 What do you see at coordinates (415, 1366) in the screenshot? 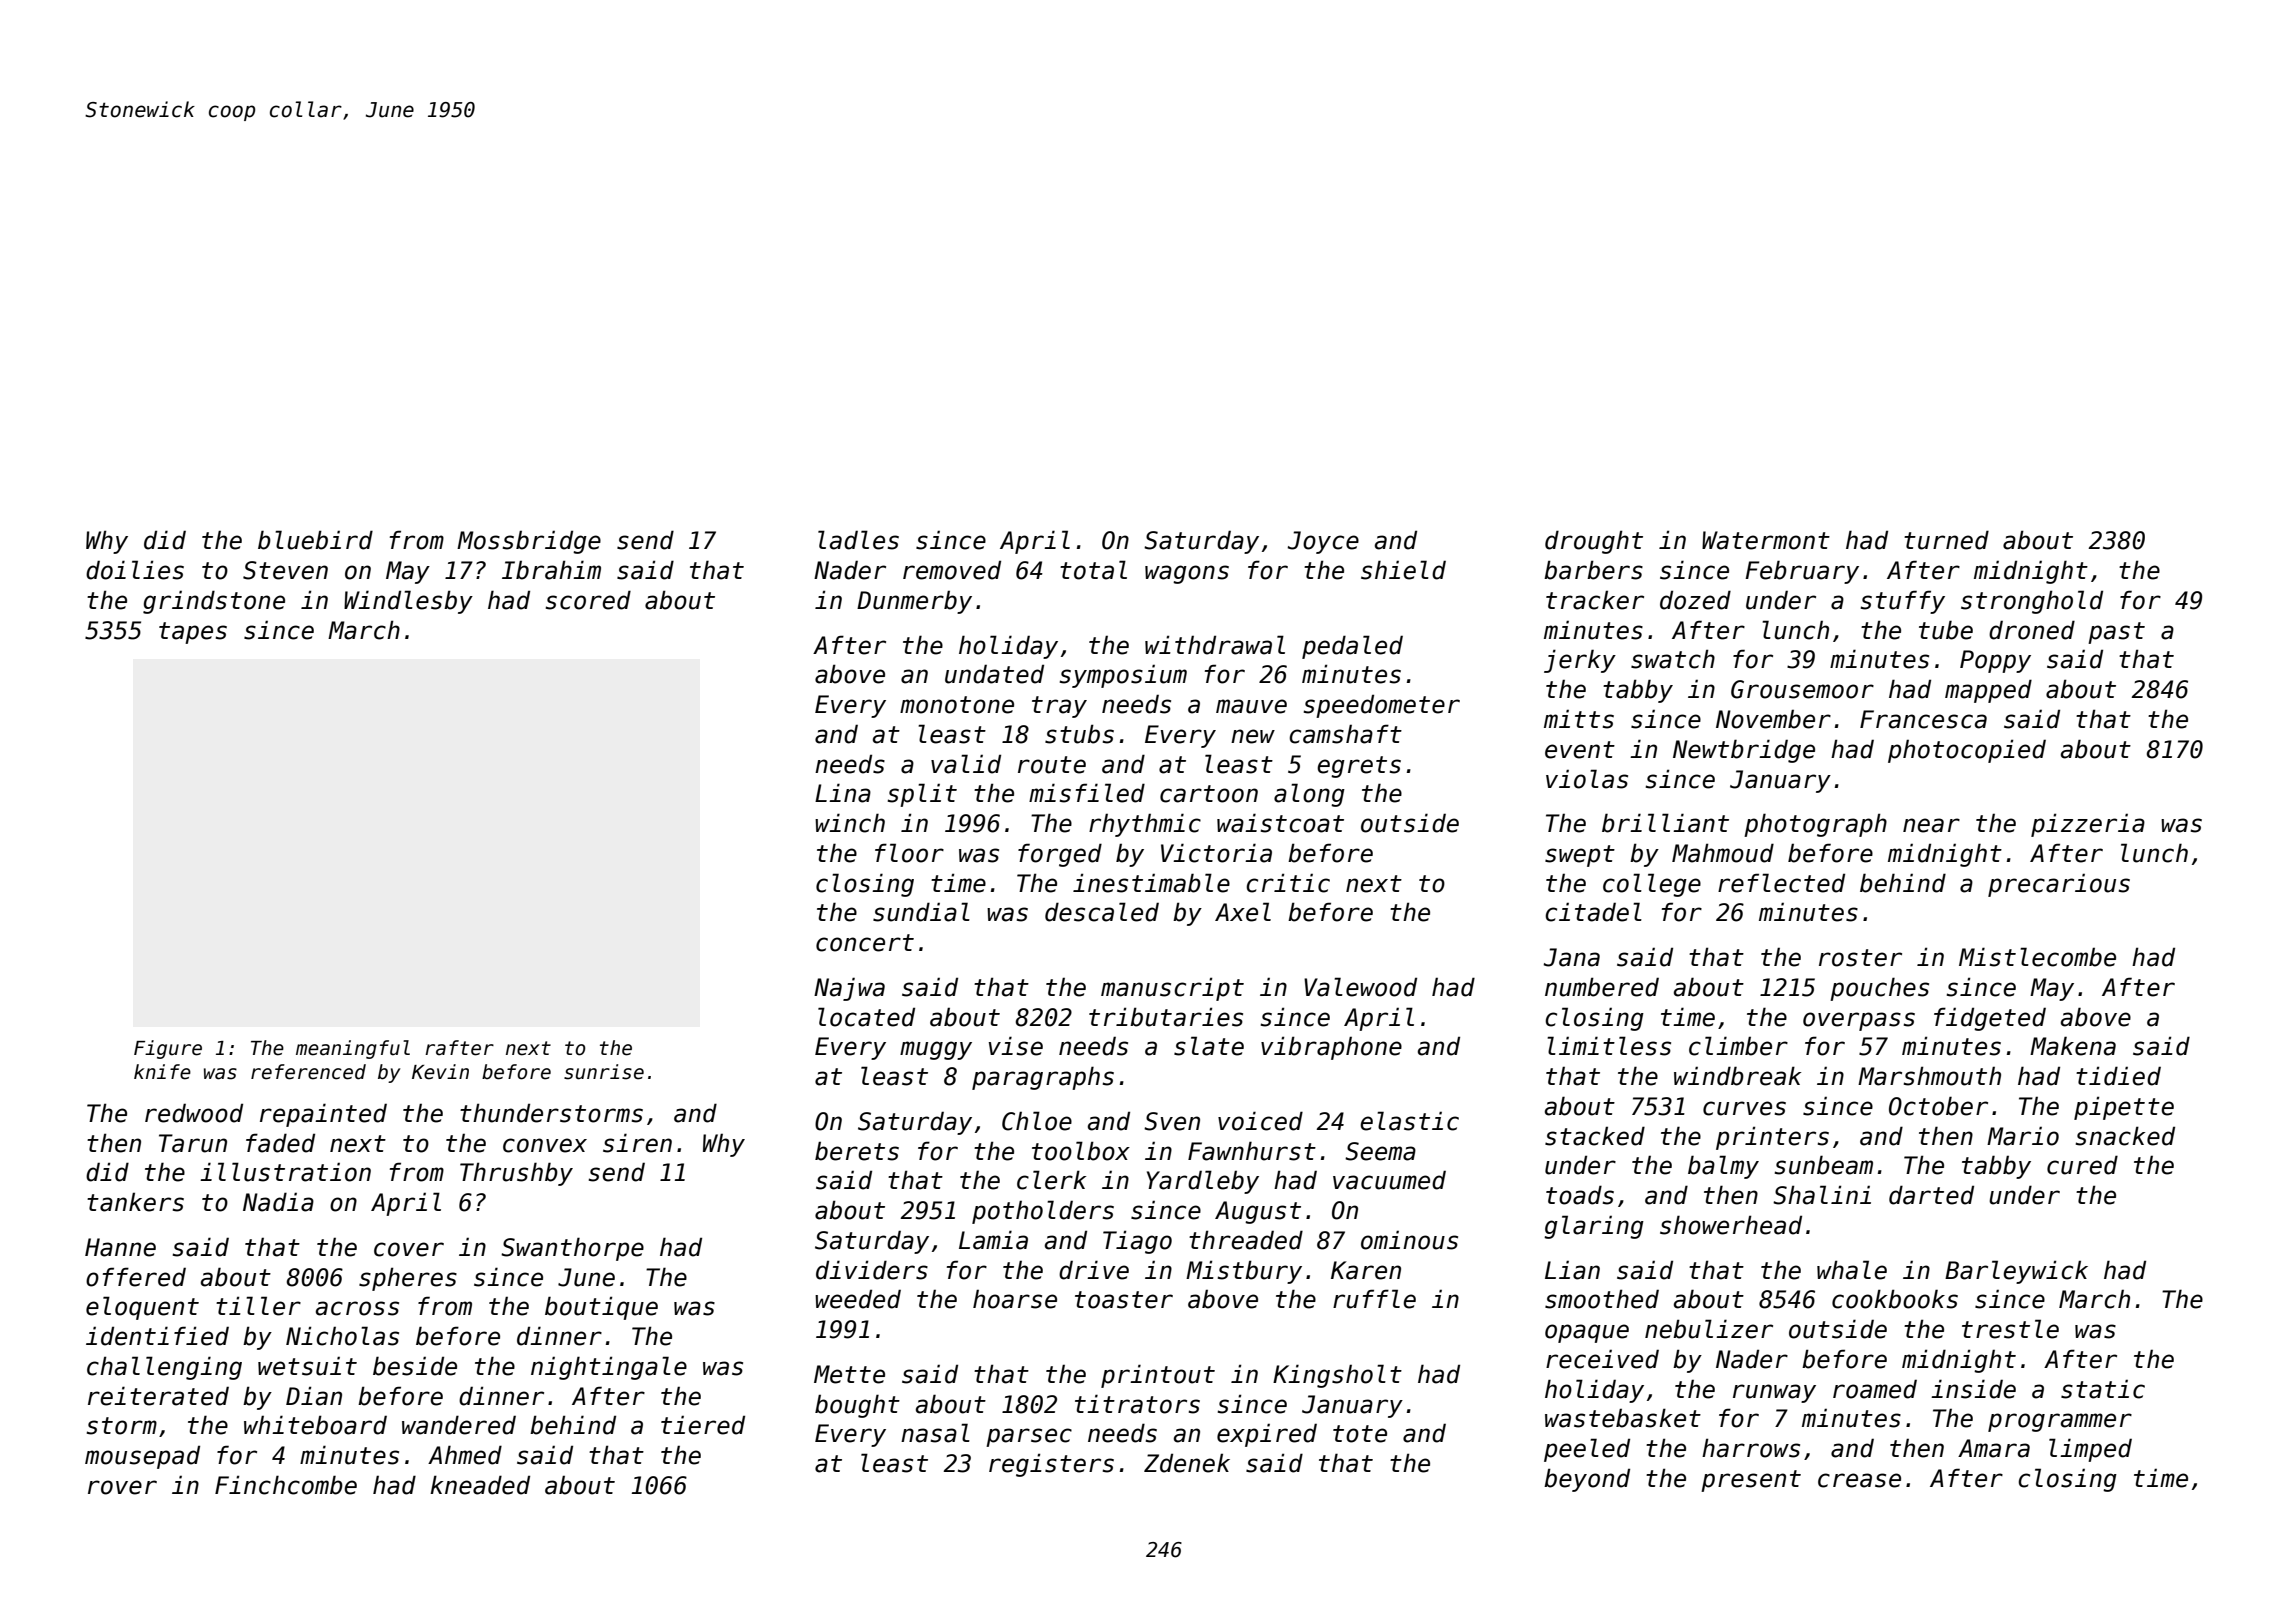
I see `beside` at bounding box center [415, 1366].
